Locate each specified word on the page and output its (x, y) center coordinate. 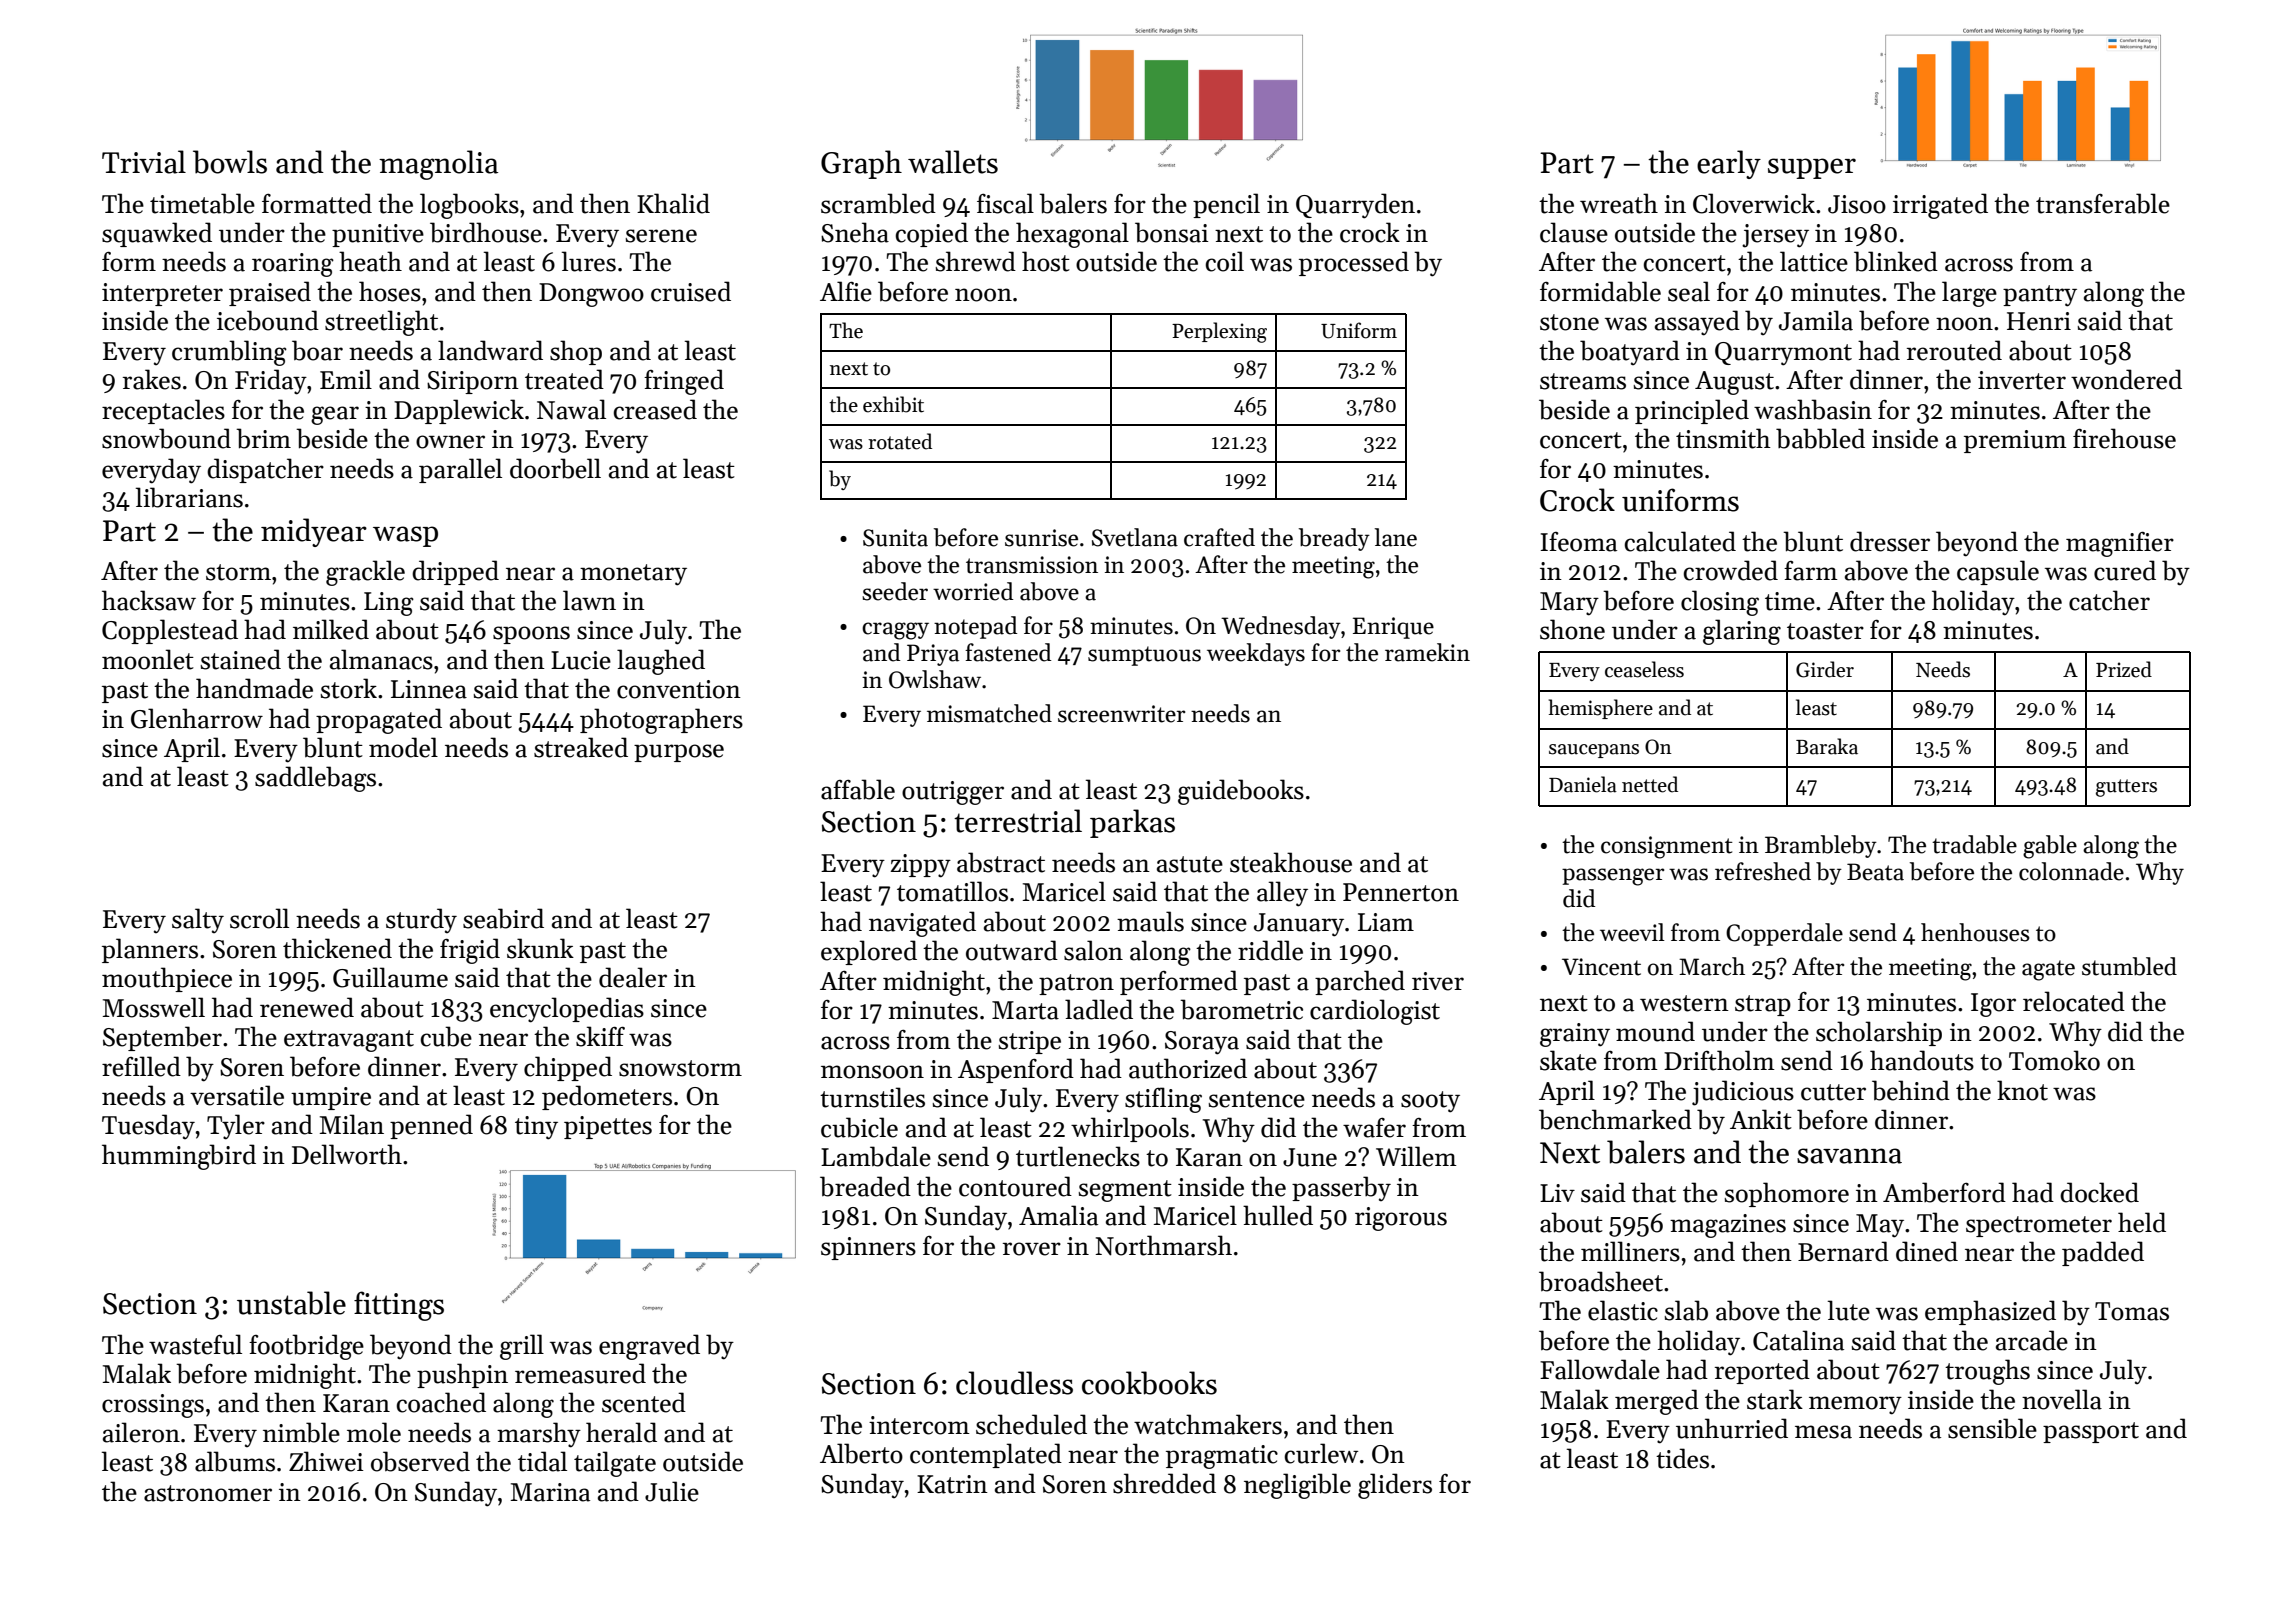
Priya (933, 655)
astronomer (208, 1493)
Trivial (144, 162)
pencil (1226, 205)
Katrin (952, 1484)
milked (331, 629)
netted (1650, 784)
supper (1812, 168)
